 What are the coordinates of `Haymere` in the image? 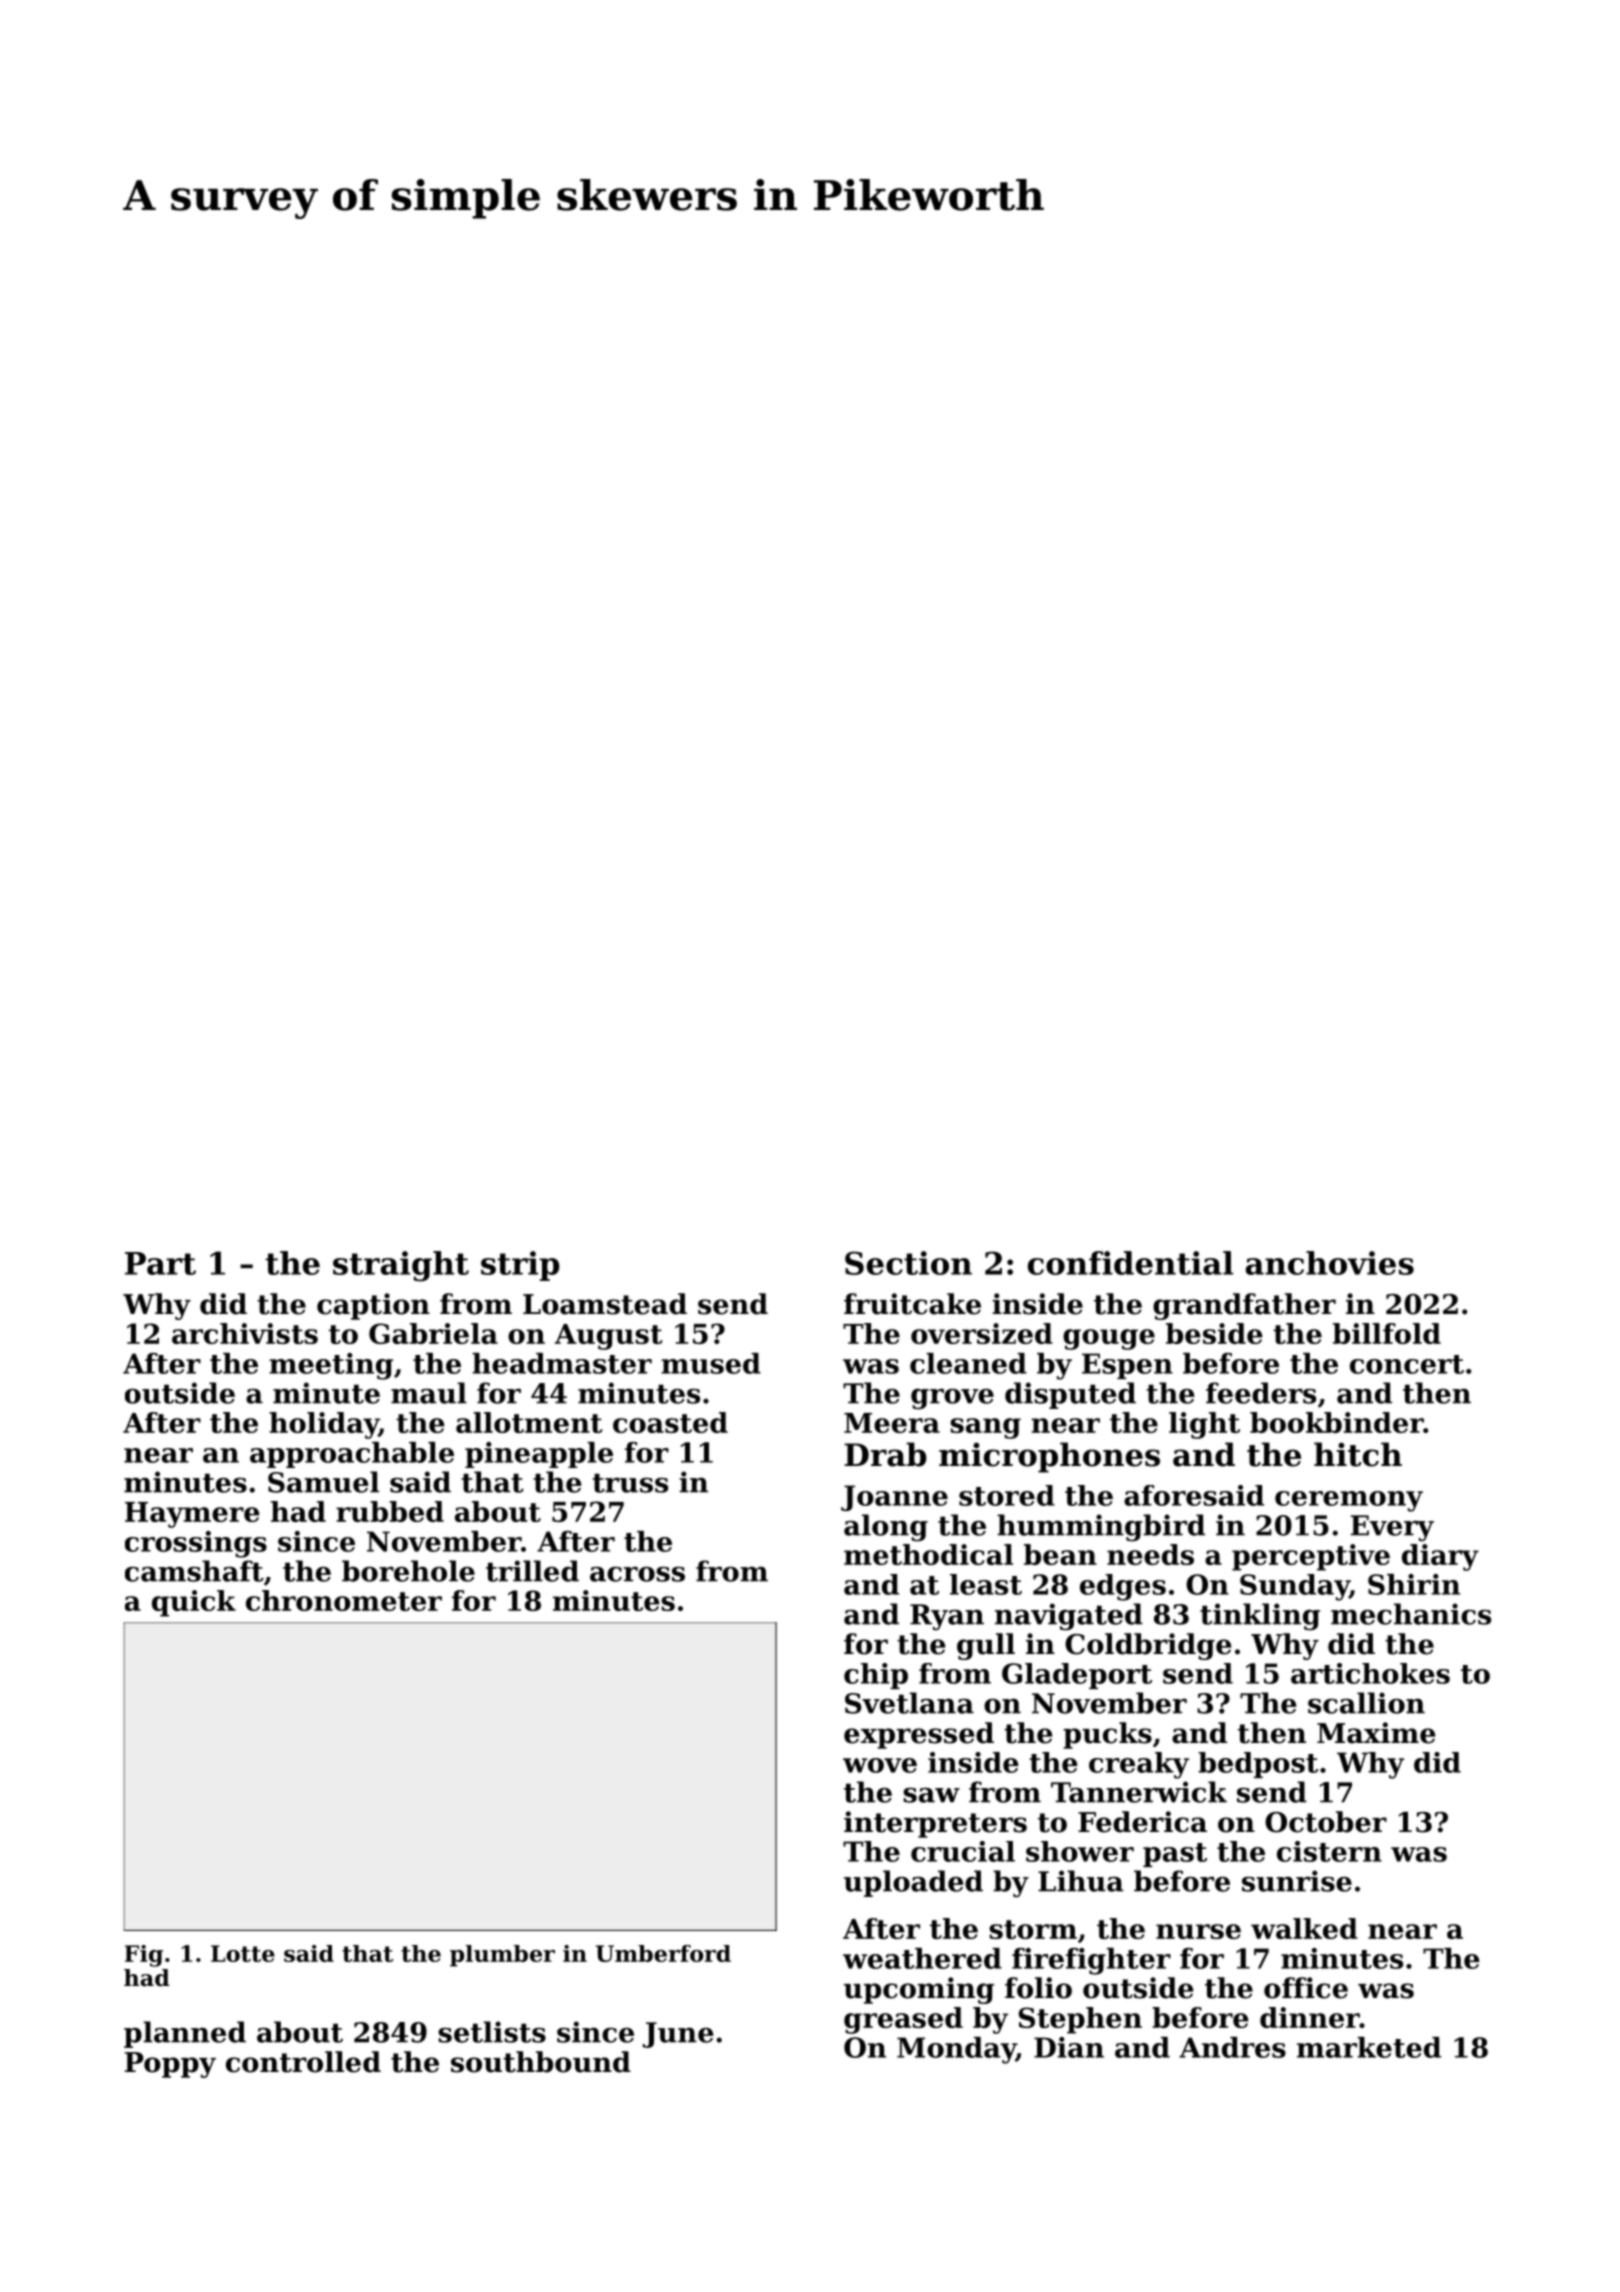 It's located at (192, 1515).
